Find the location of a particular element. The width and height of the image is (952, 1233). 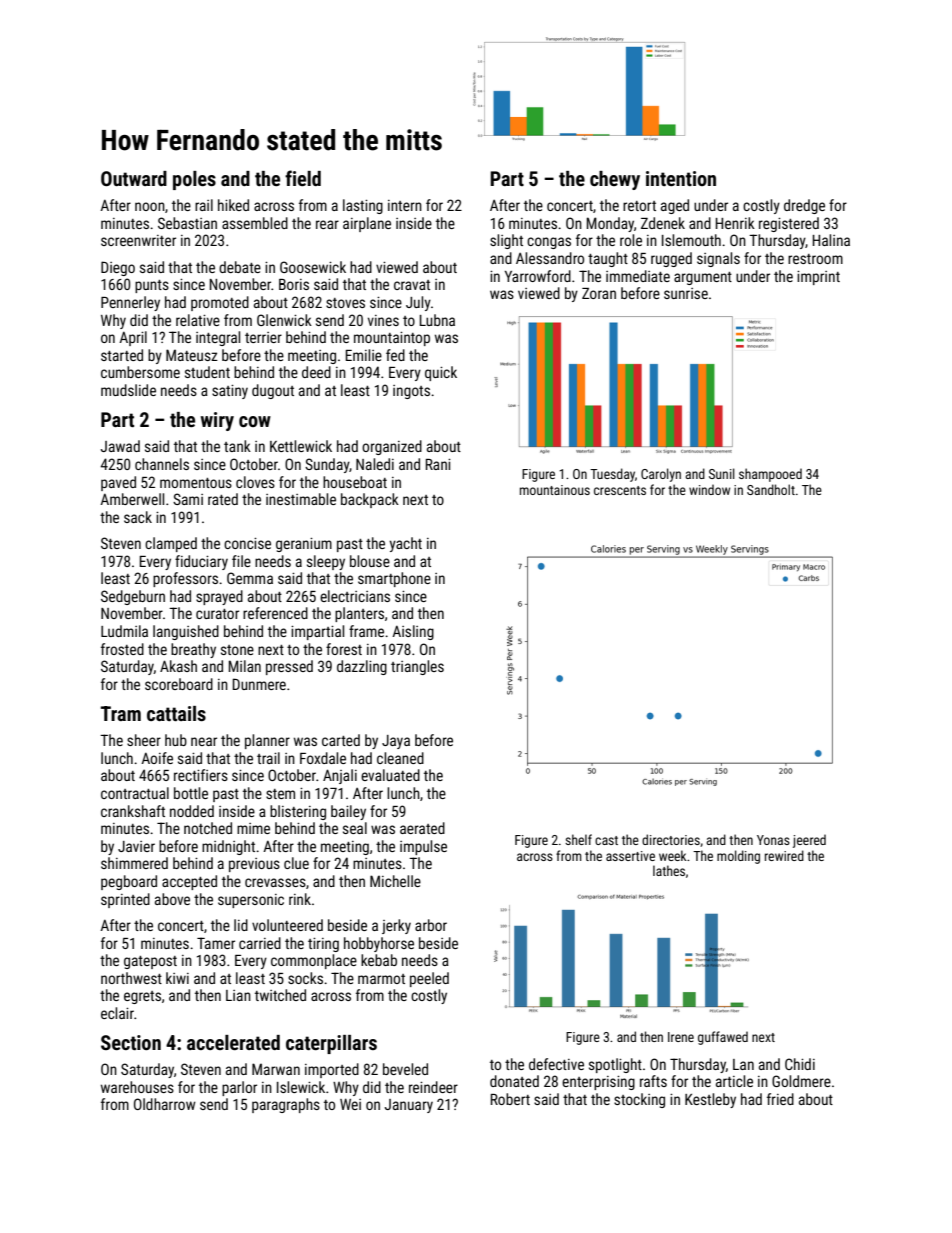

intern is located at coordinates (405, 205).
